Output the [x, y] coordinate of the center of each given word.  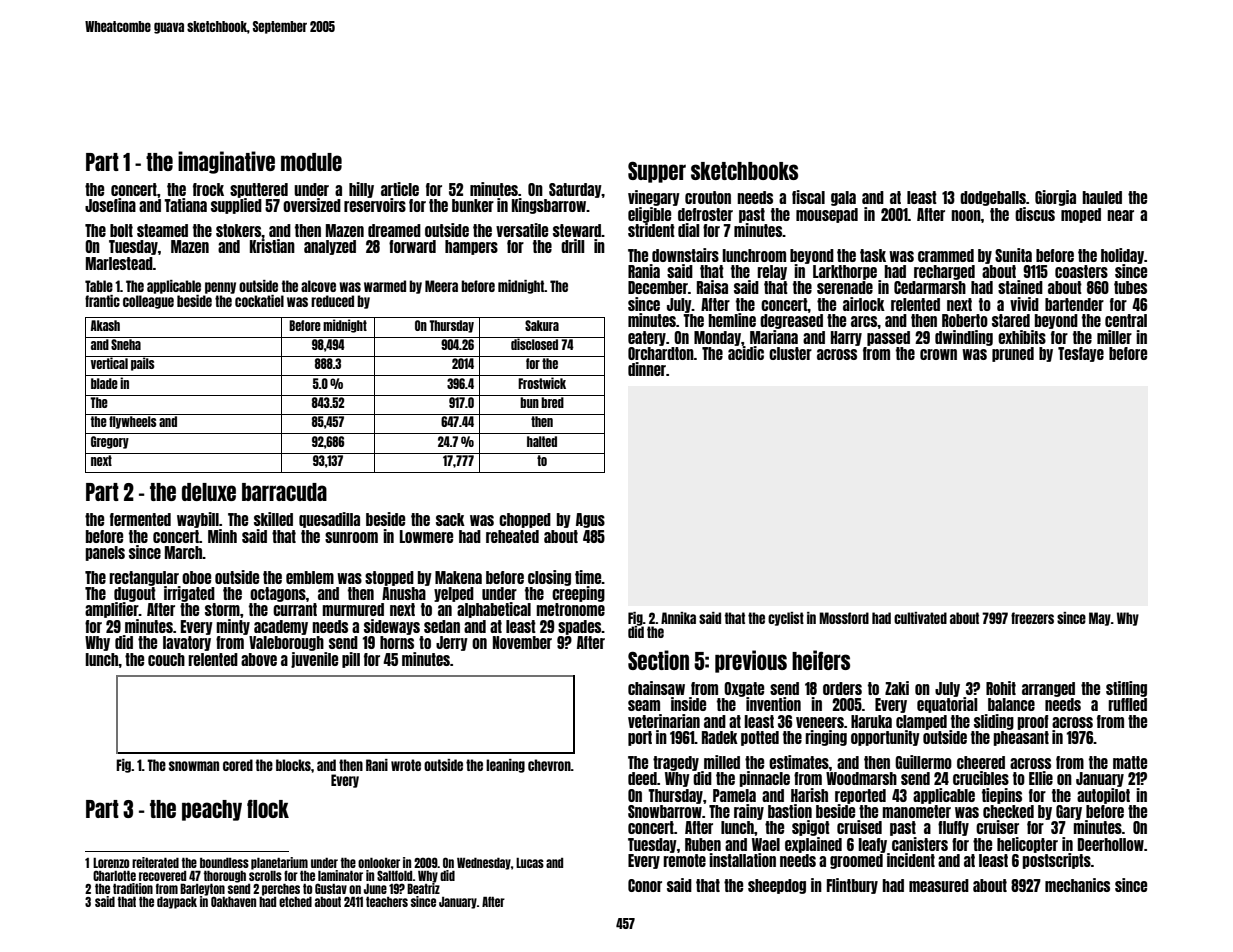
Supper [657, 172]
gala [843, 198]
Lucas [530, 863]
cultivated [920, 618]
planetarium [279, 863]
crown [938, 354]
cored [238, 765]
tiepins [1002, 796]
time [588, 577]
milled [722, 762]
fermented [140, 519]
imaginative [226, 162]
